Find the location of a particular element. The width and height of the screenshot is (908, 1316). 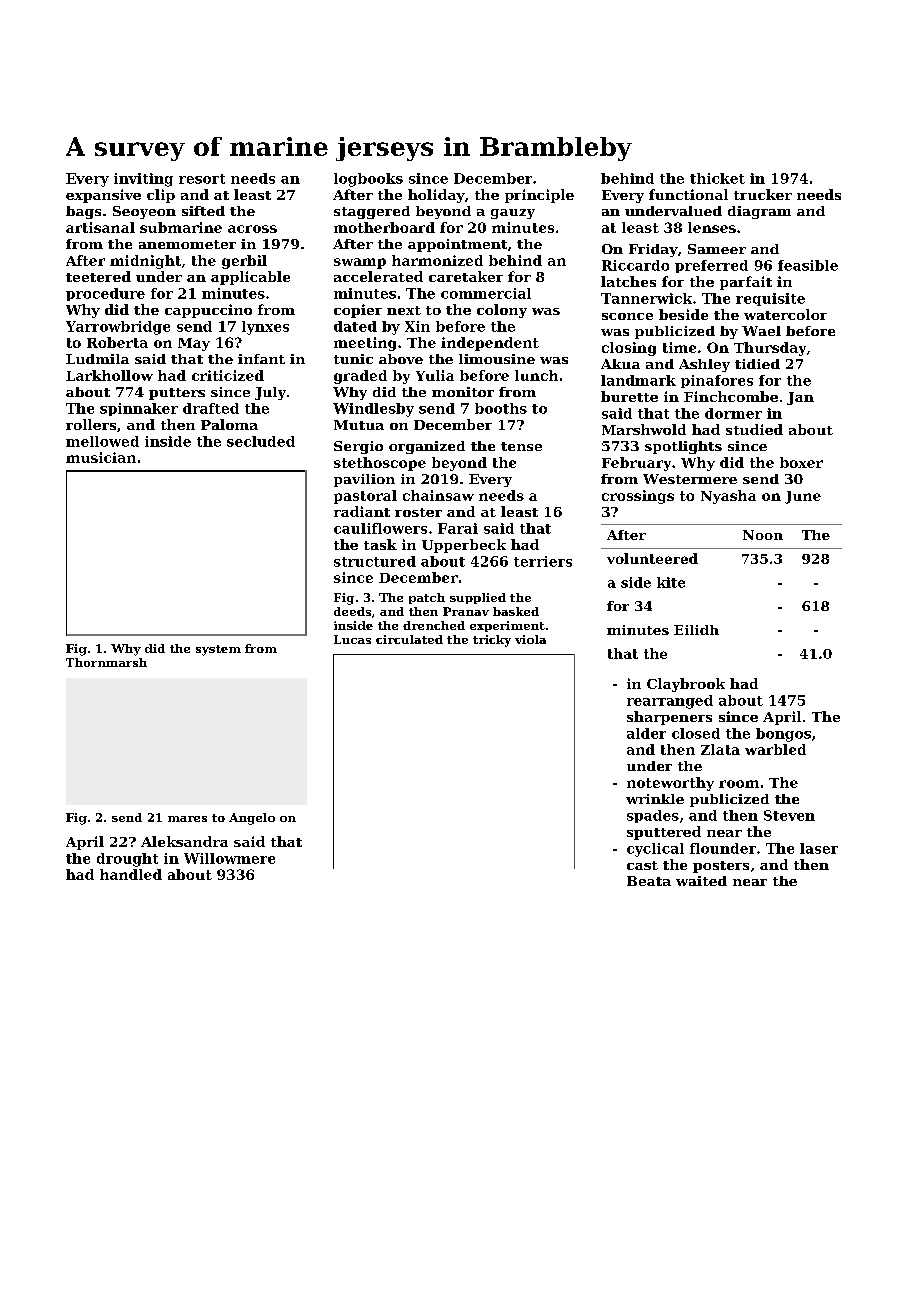

mares is located at coordinates (187, 819).
